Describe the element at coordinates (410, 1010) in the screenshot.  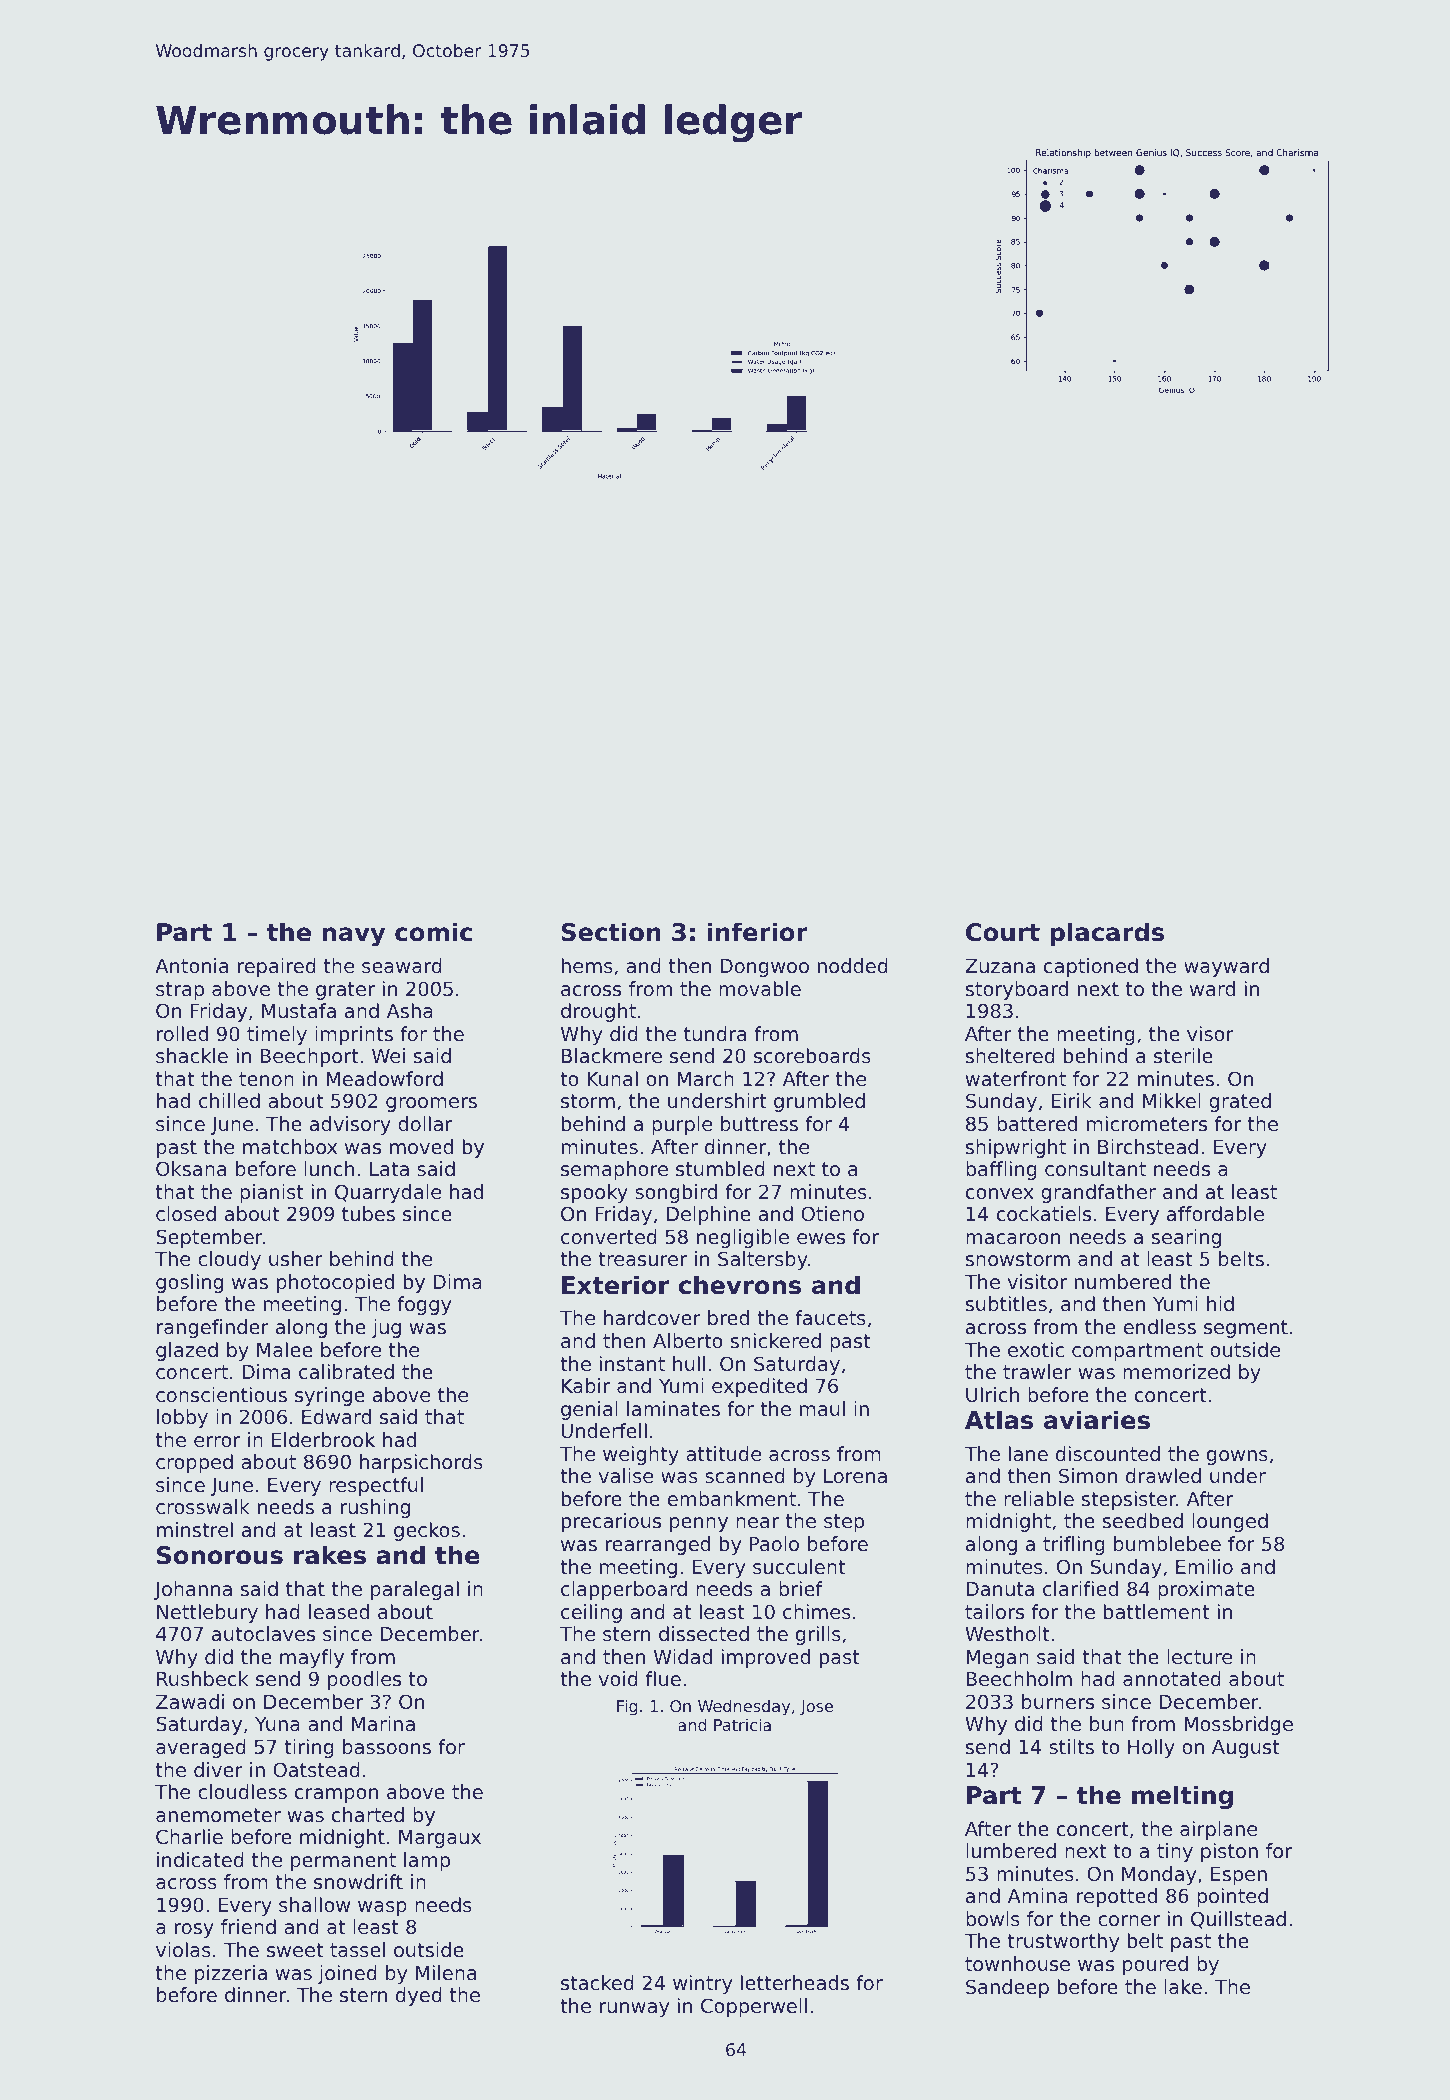
I see `Asha` at that location.
